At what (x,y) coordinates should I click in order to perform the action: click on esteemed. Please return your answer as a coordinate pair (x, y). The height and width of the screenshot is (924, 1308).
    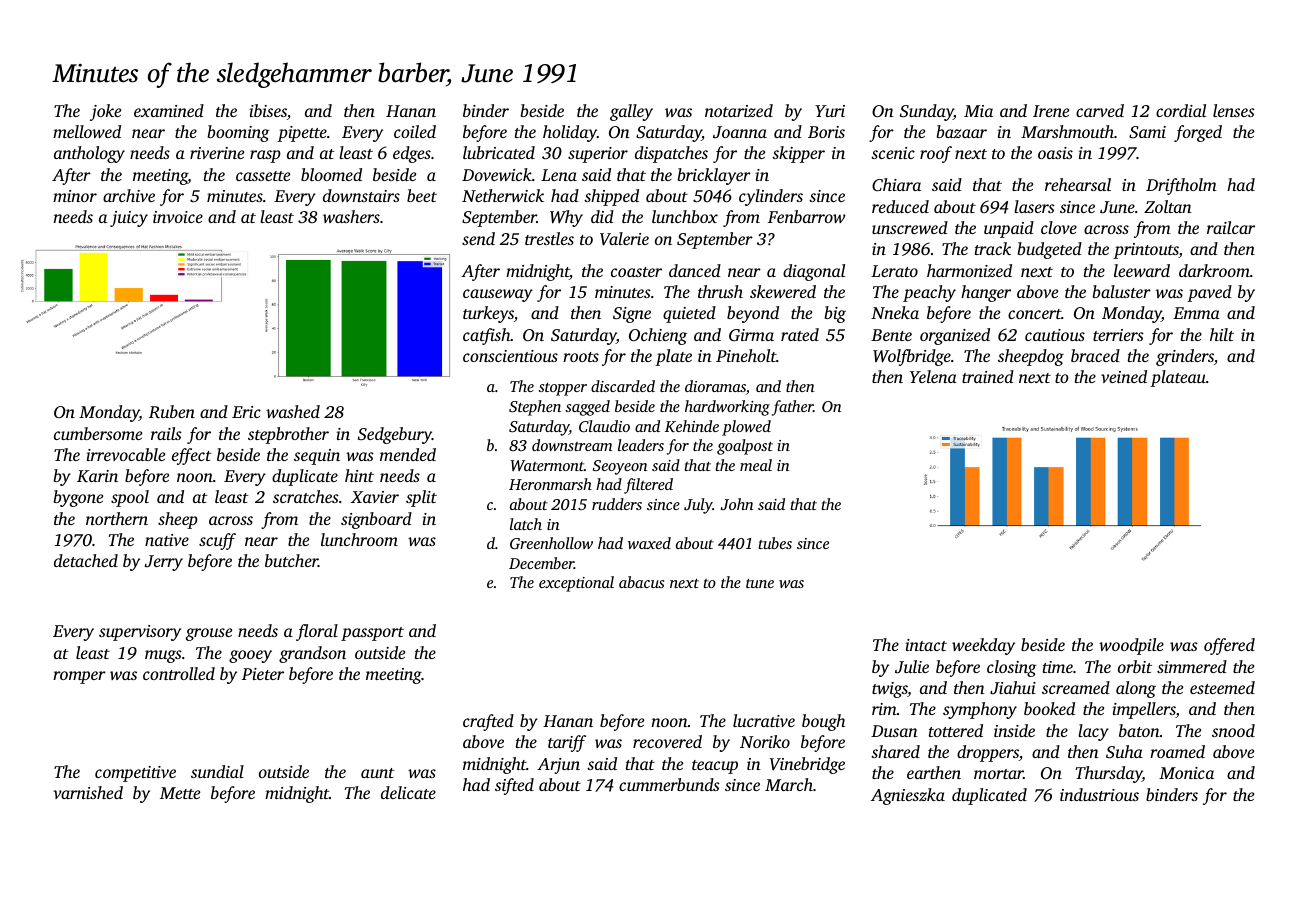
    Looking at the image, I should click on (1222, 687).
